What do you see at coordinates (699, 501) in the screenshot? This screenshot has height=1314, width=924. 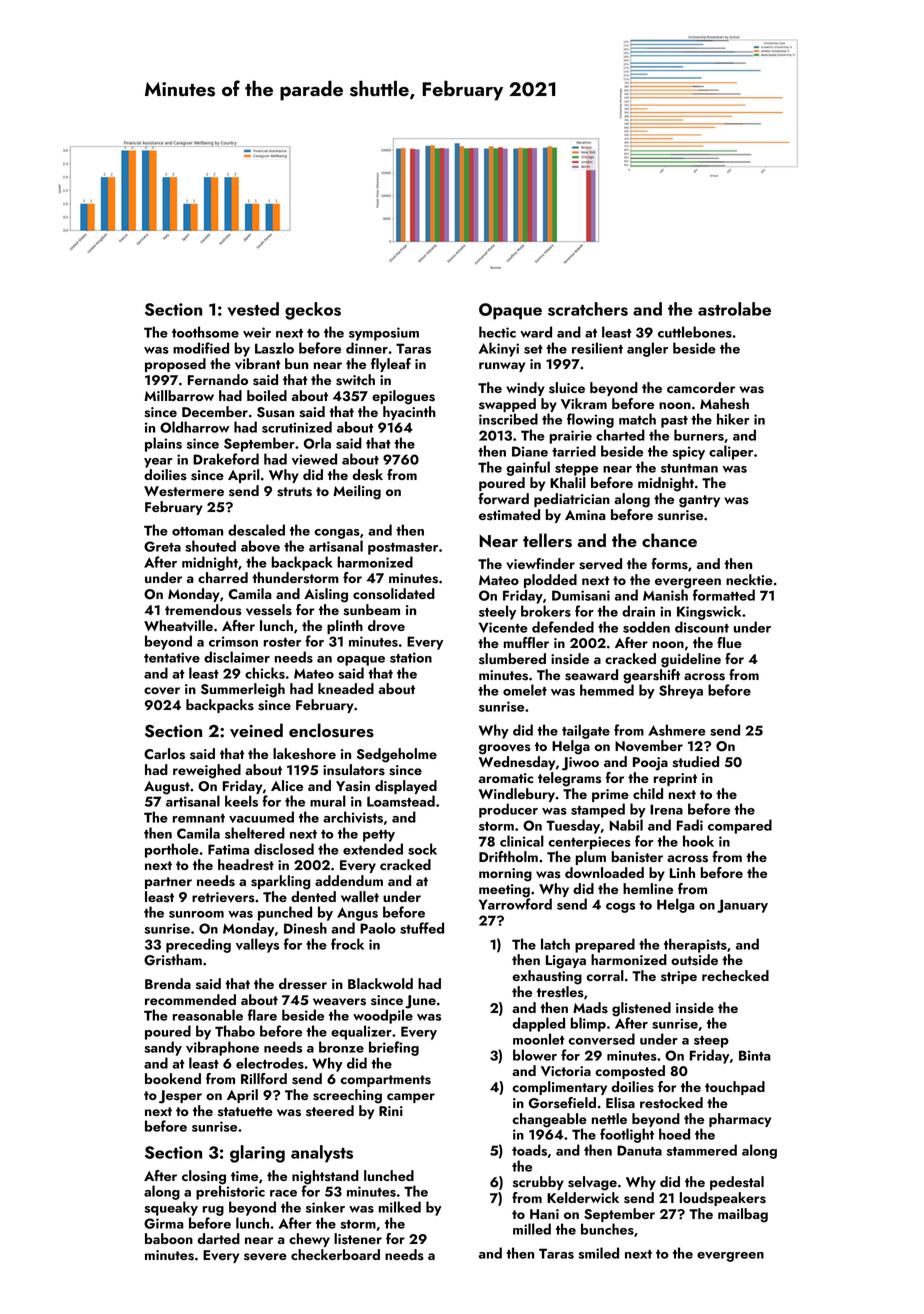 I see `gantry` at bounding box center [699, 501].
